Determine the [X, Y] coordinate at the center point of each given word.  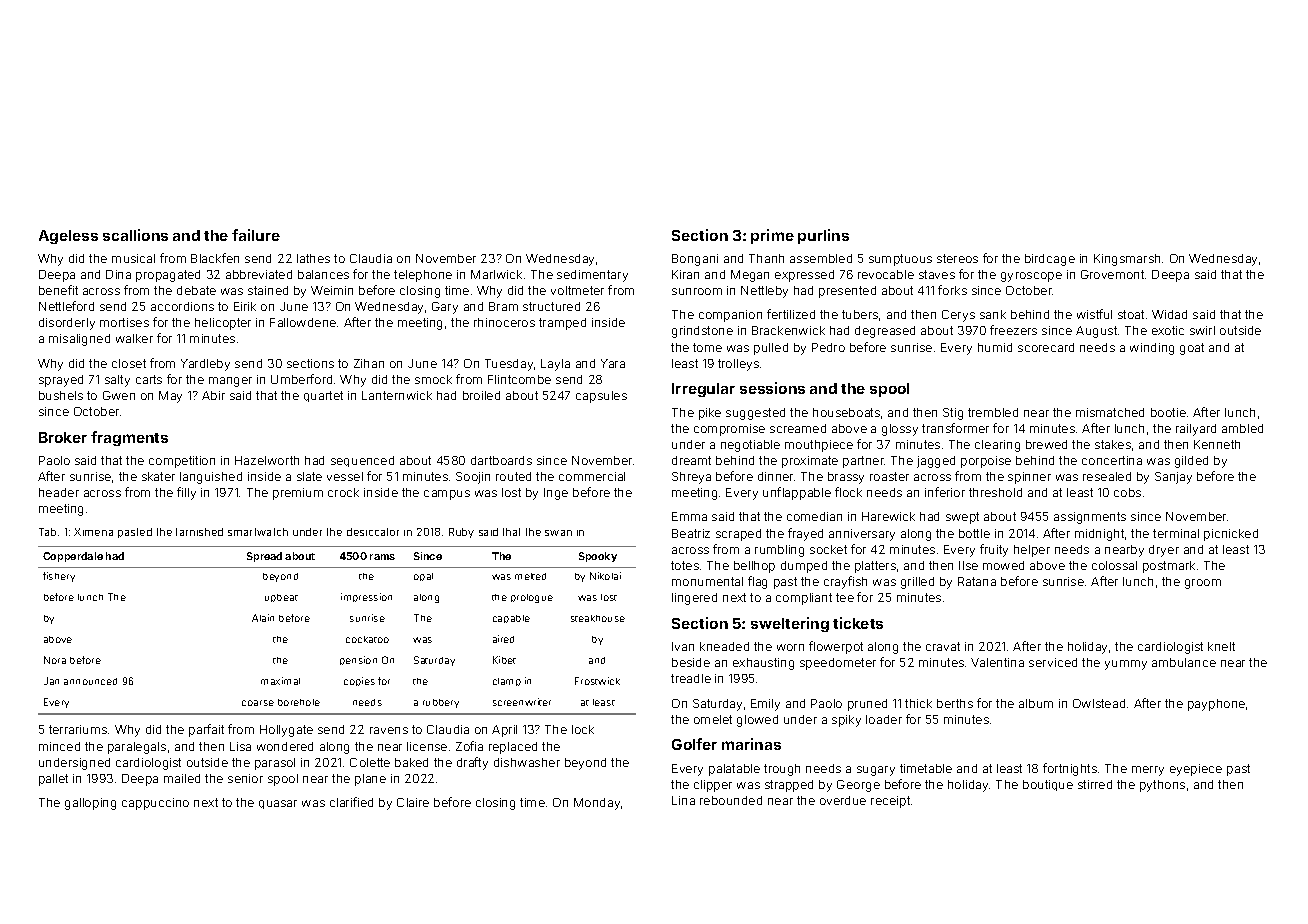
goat [1192, 349]
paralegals [137, 748]
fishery [59, 577]
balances [323, 274]
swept [962, 518]
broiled [481, 395]
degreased [885, 332]
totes [685, 565]
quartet [323, 396]
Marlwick [496, 274]
